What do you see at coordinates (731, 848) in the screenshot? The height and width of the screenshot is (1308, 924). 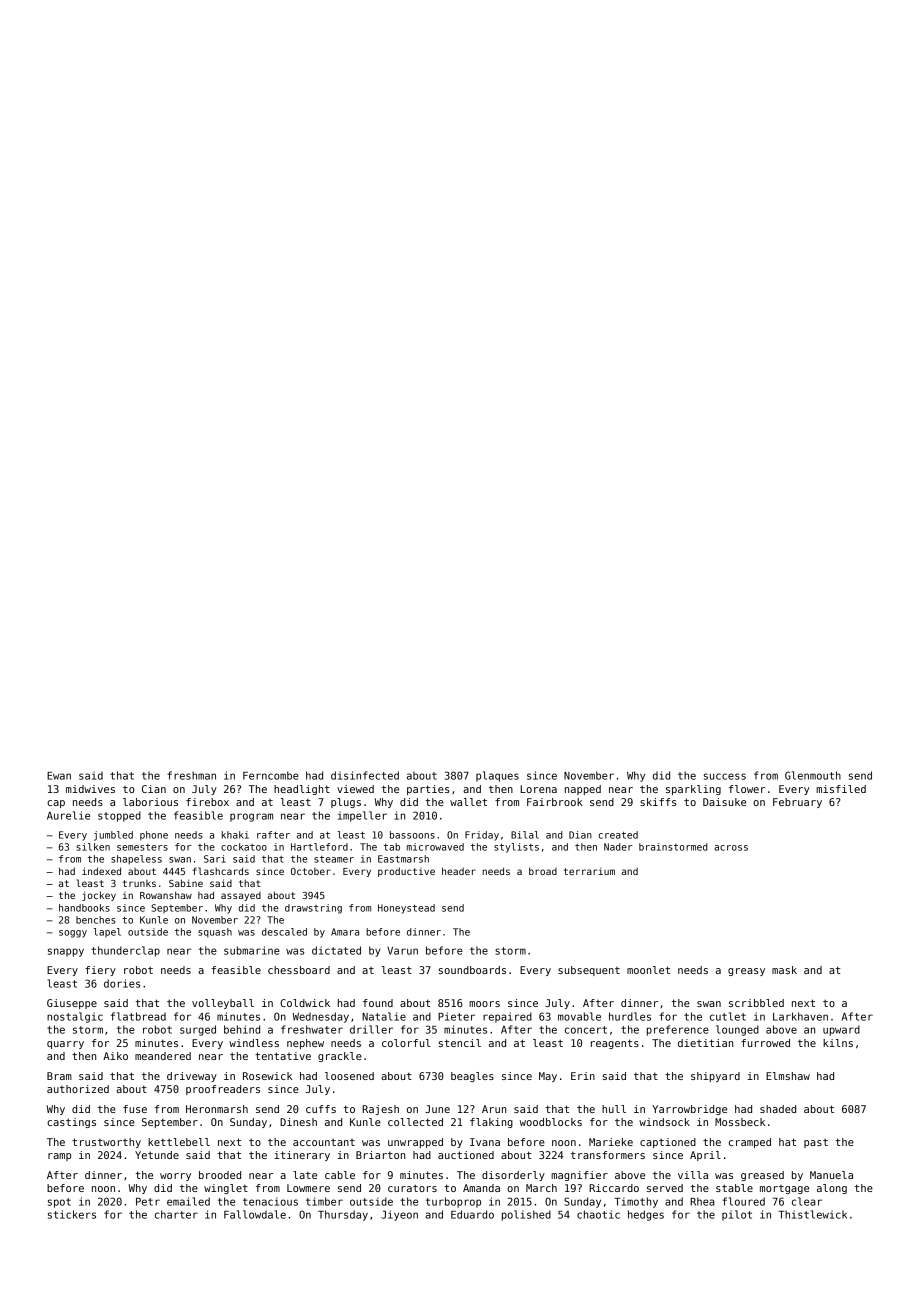 I see `across` at bounding box center [731, 848].
